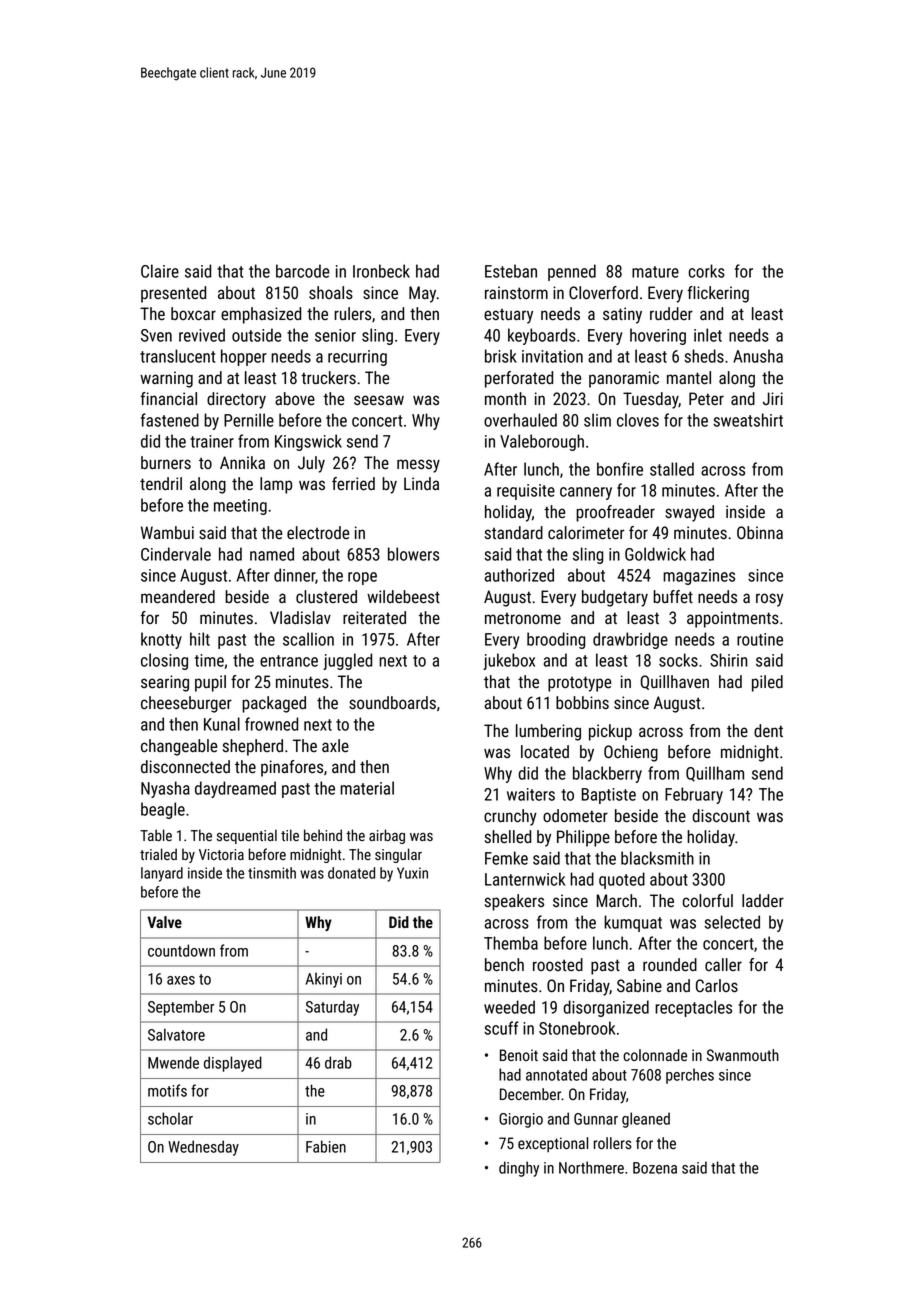 Image resolution: width=924 pixels, height=1314 pixels. Describe the element at coordinates (166, 463) in the screenshot. I see `burners` at that location.
